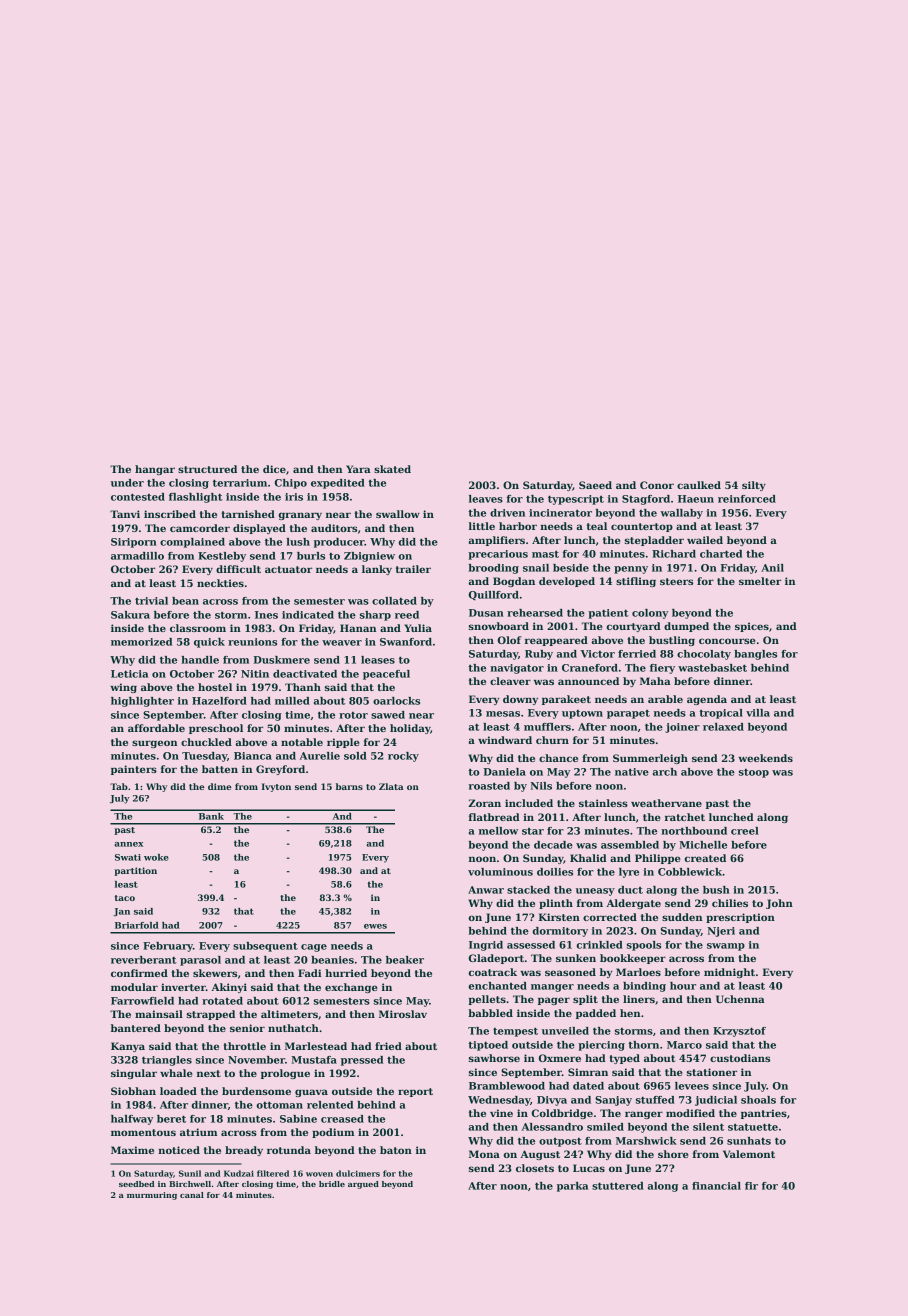 Image resolution: width=908 pixels, height=1316 pixels. I want to click on baton, so click(396, 1150).
